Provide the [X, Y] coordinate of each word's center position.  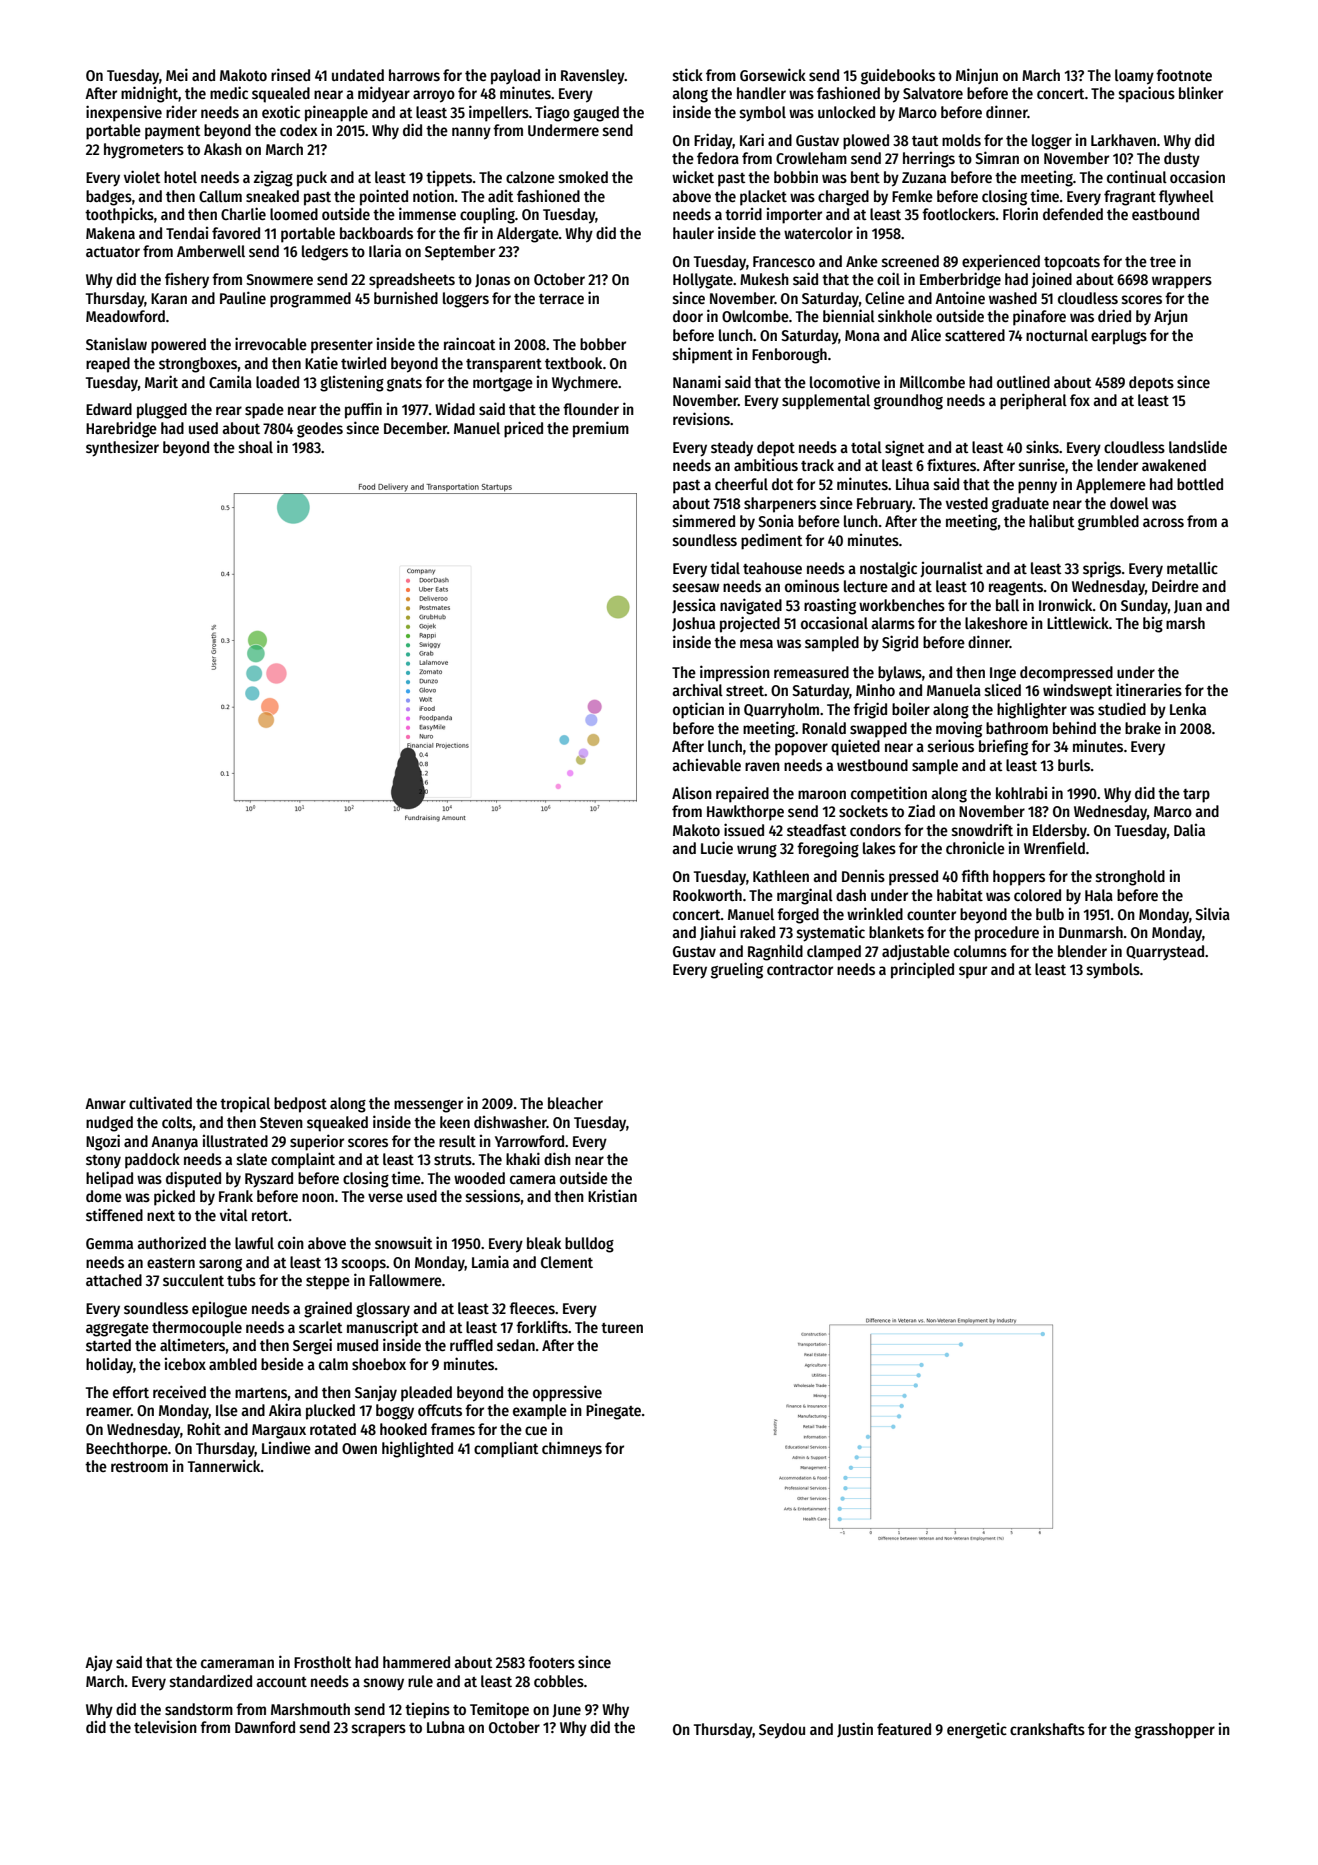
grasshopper [1175, 1731]
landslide [1198, 446]
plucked [330, 1412]
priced [523, 429]
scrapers [379, 1730]
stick [688, 75]
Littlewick [1078, 623]
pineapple [336, 113]
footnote [1184, 75]
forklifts [542, 1327]
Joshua [693, 624]
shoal [256, 447]
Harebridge [121, 429]
